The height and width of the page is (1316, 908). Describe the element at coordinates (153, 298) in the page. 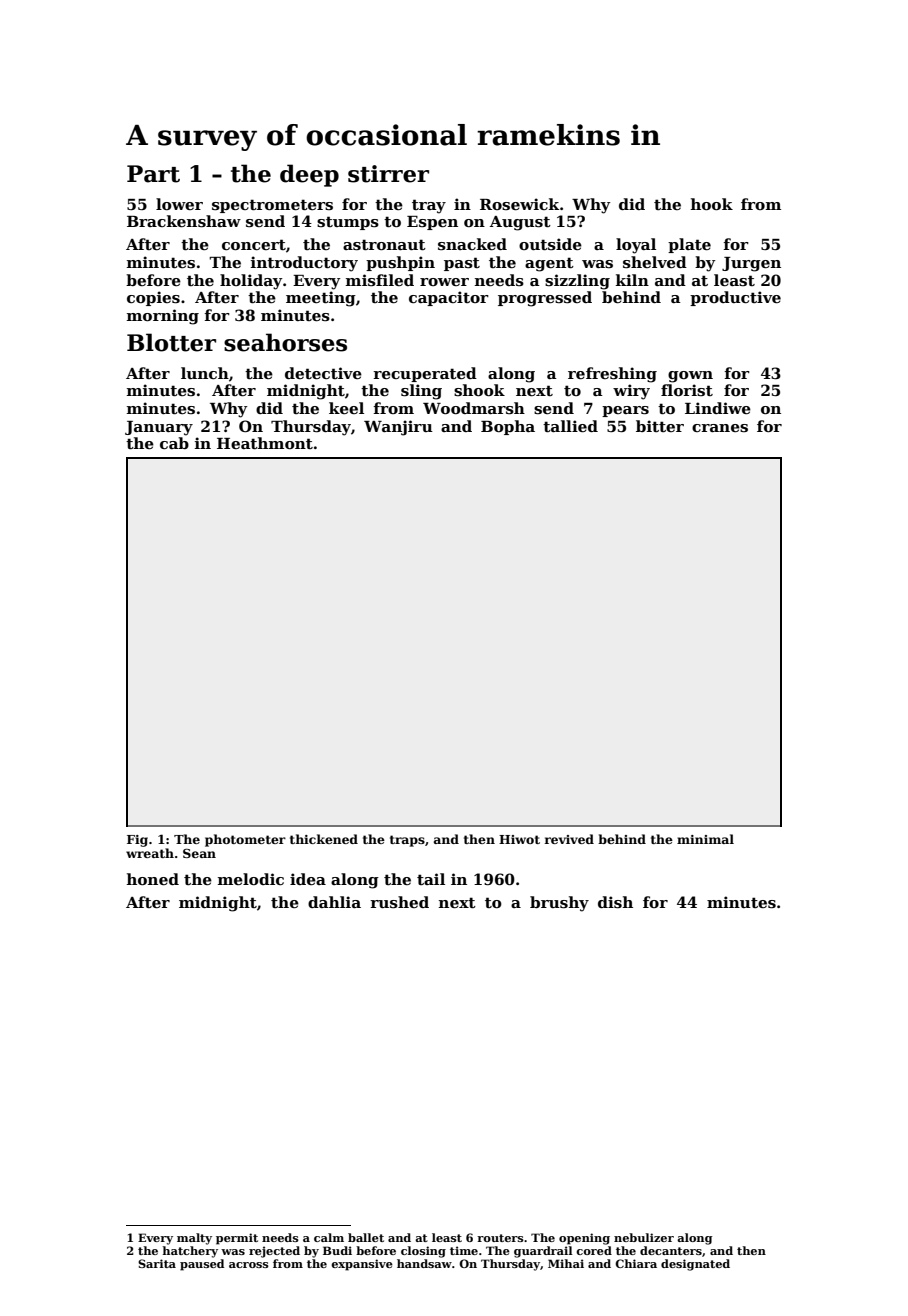

I see `copies` at that location.
